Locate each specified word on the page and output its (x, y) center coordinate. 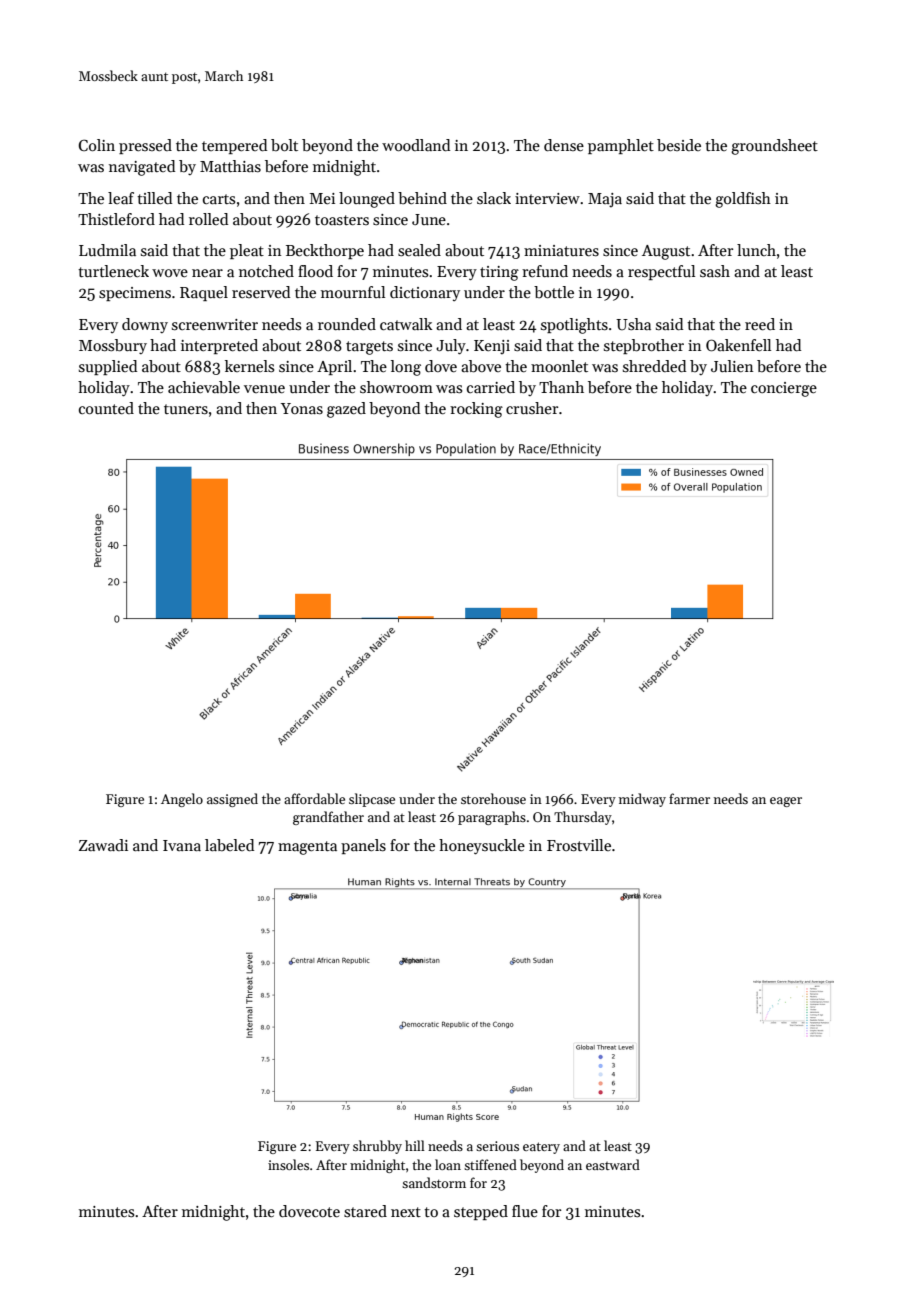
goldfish (743, 200)
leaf (121, 198)
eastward (613, 1164)
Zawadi (103, 845)
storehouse (493, 798)
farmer (689, 798)
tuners (186, 409)
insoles (288, 1164)
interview (547, 198)
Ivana (182, 845)
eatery (541, 1148)
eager (786, 802)
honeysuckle (482, 847)
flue (525, 1211)
